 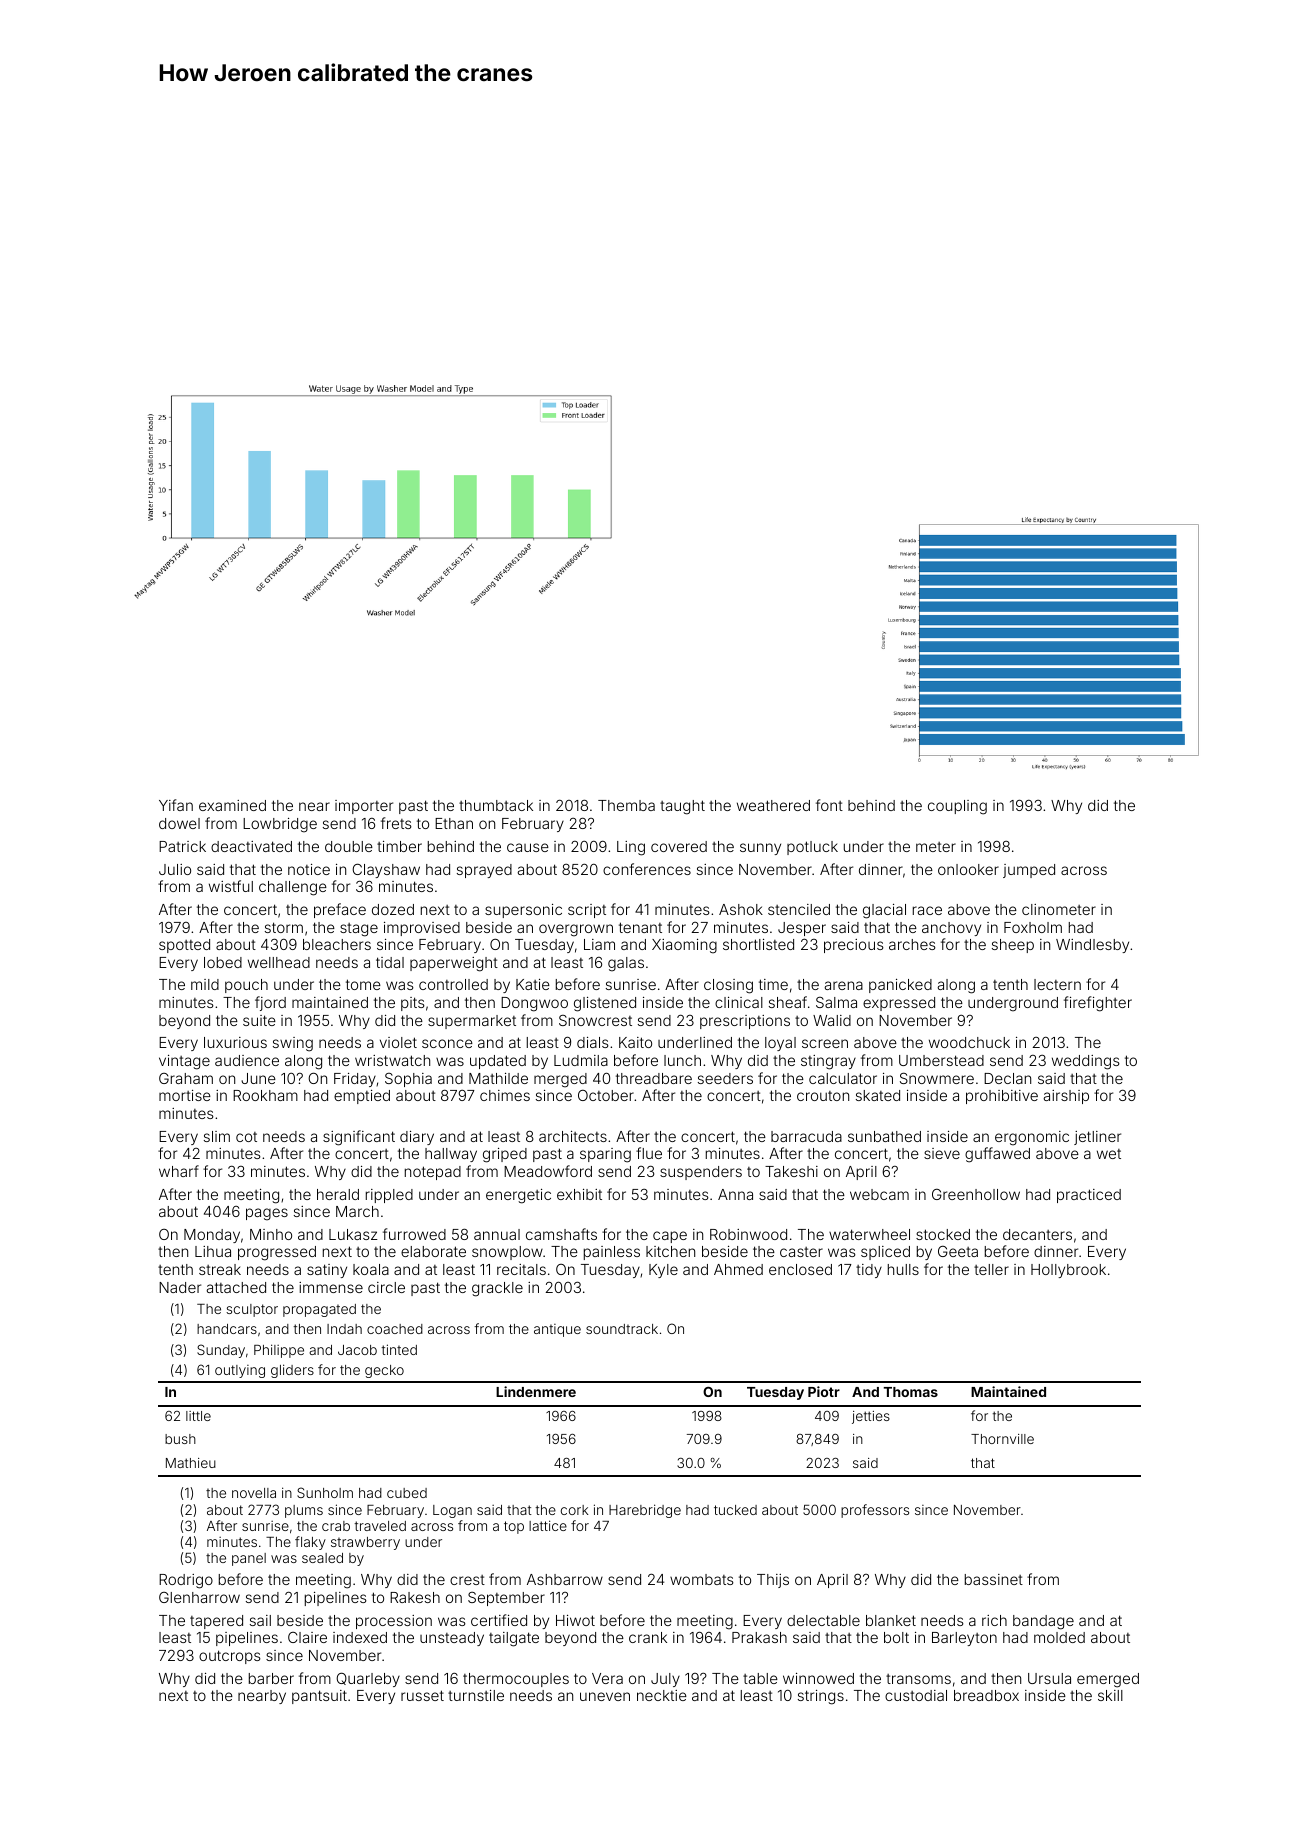 What do you see at coordinates (829, 805) in the screenshot?
I see `font` at bounding box center [829, 805].
